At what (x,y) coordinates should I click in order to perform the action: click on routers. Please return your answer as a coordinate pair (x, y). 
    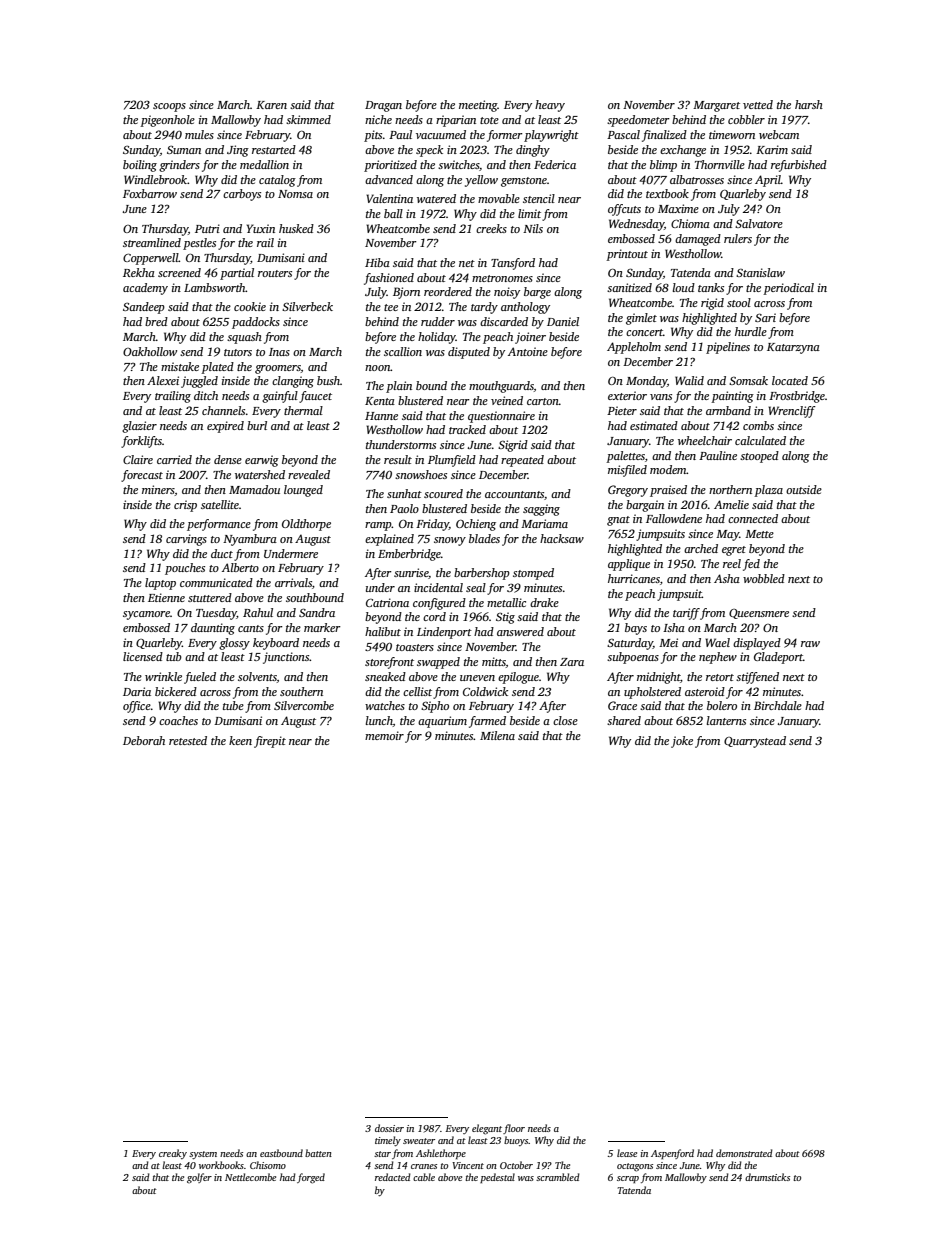
    Looking at the image, I should click on (275, 273).
